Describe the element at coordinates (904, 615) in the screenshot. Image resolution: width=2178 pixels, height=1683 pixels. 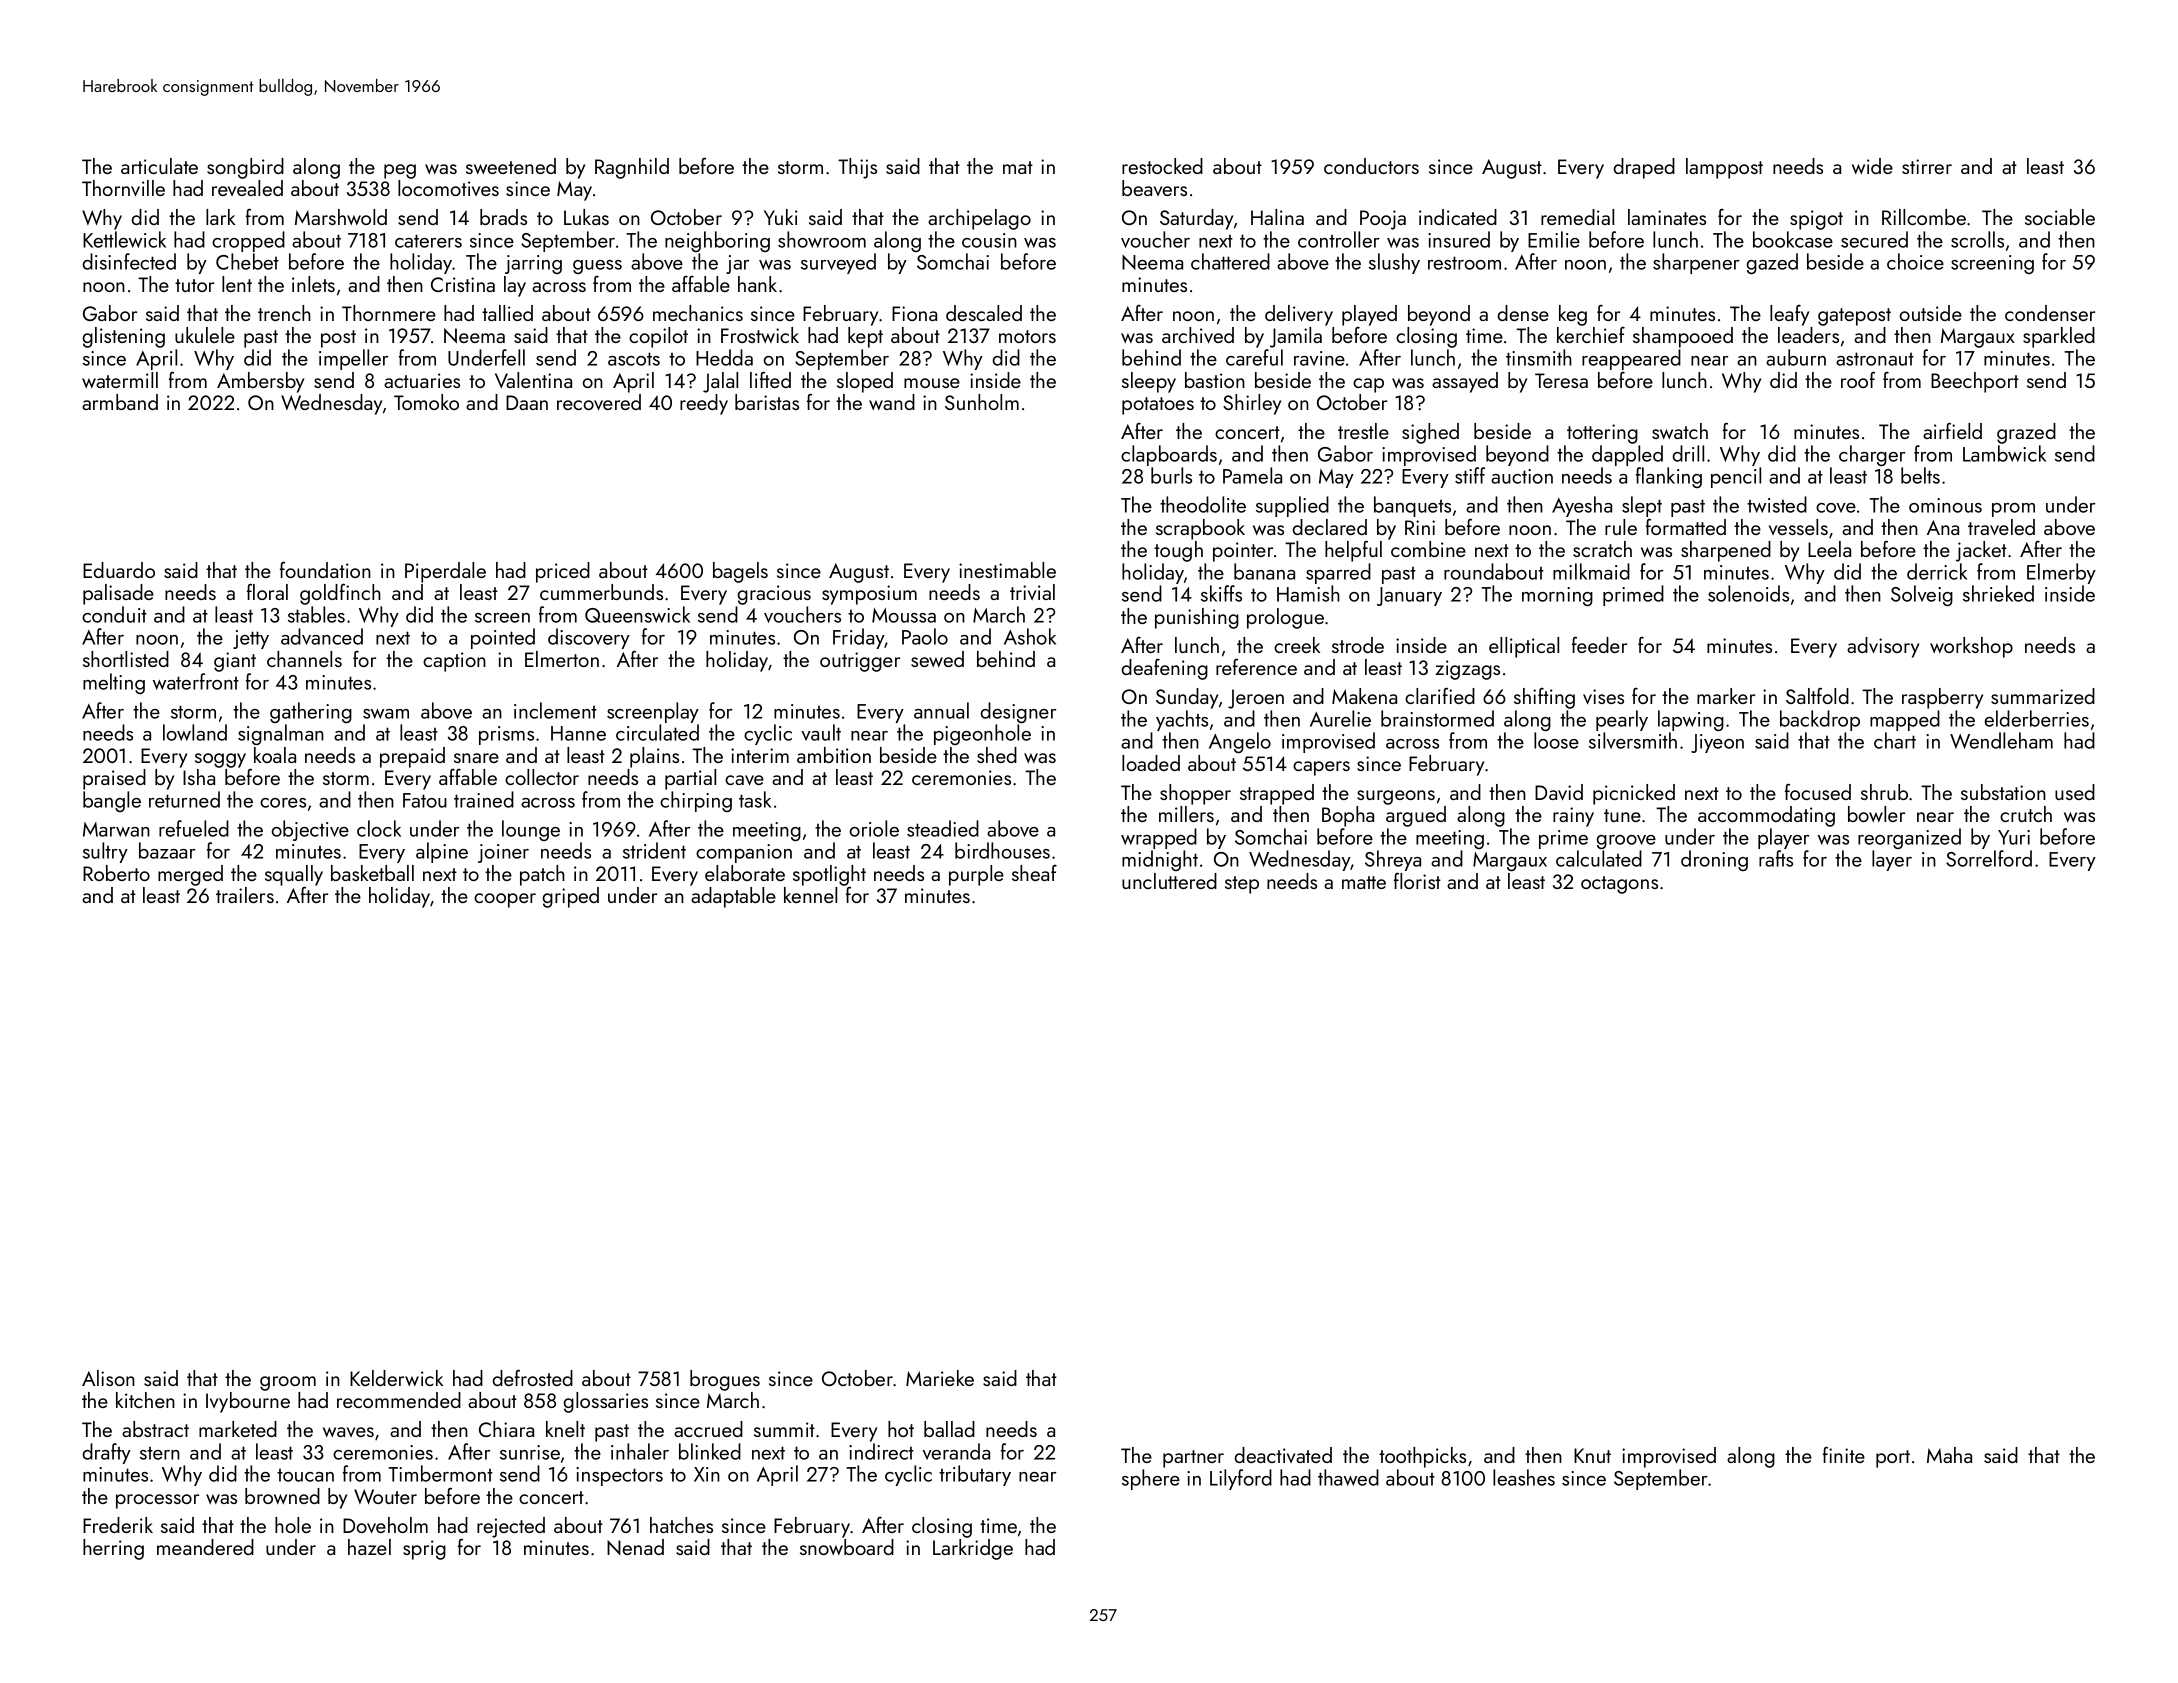
I see `Moussa` at that location.
